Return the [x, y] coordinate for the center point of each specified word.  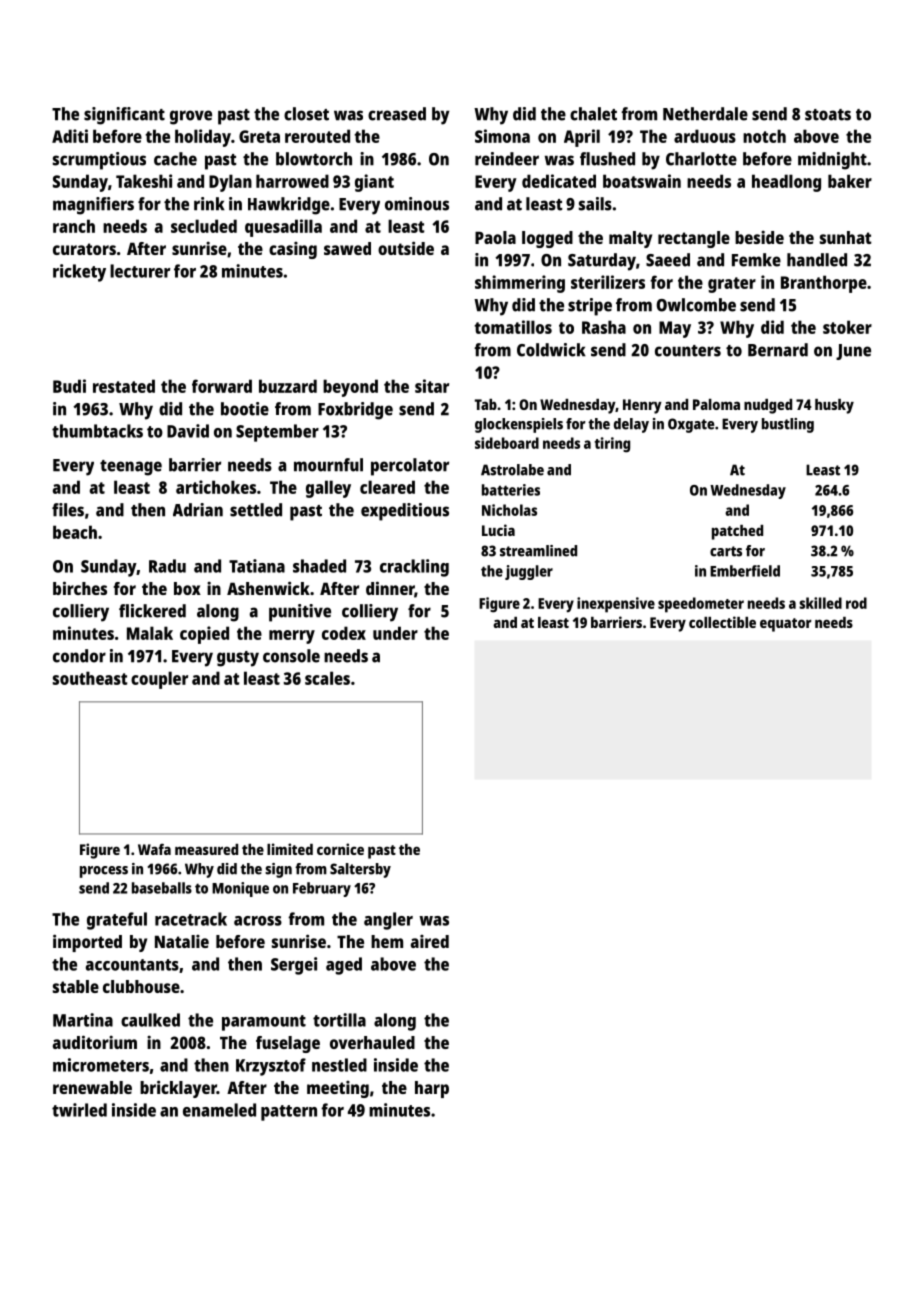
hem [387, 941]
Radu [167, 566]
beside [759, 237]
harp [432, 1089]
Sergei [294, 966]
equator [786, 625]
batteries [511, 490]
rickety [79, 273]
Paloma [716, 404]
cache [175, 159]
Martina [83, 1020]
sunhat [845, 237]
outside [406, 248]
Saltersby [360, 870]
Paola [495, 237]
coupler [159, 680]
